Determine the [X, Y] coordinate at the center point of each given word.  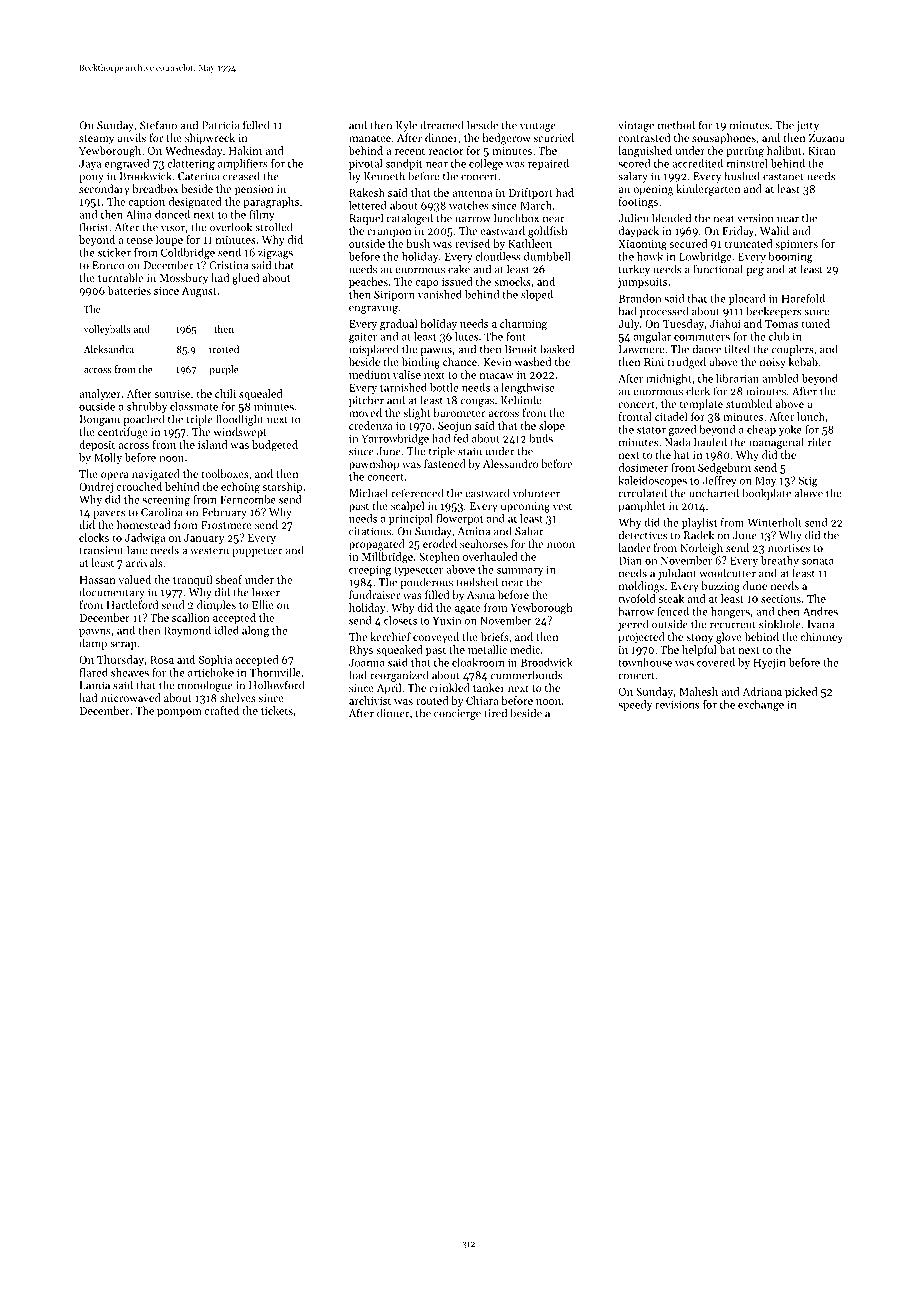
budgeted [275, 446]
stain [470, 451]
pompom [179, 713]
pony [91, 178]
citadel [671, 416]
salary [633, 177]
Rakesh [367, 192]
